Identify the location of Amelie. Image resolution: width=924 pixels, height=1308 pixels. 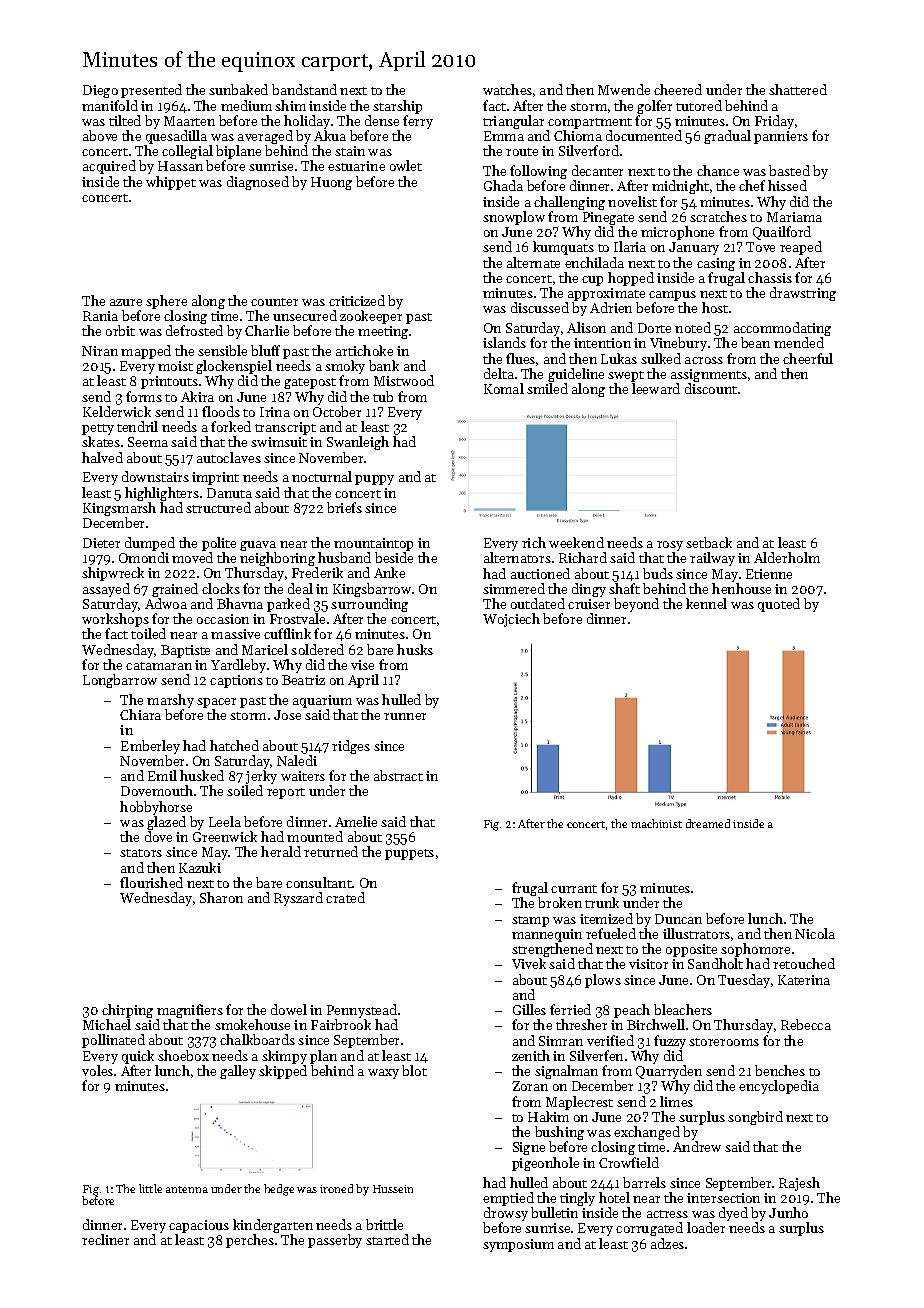
(356, 821).
